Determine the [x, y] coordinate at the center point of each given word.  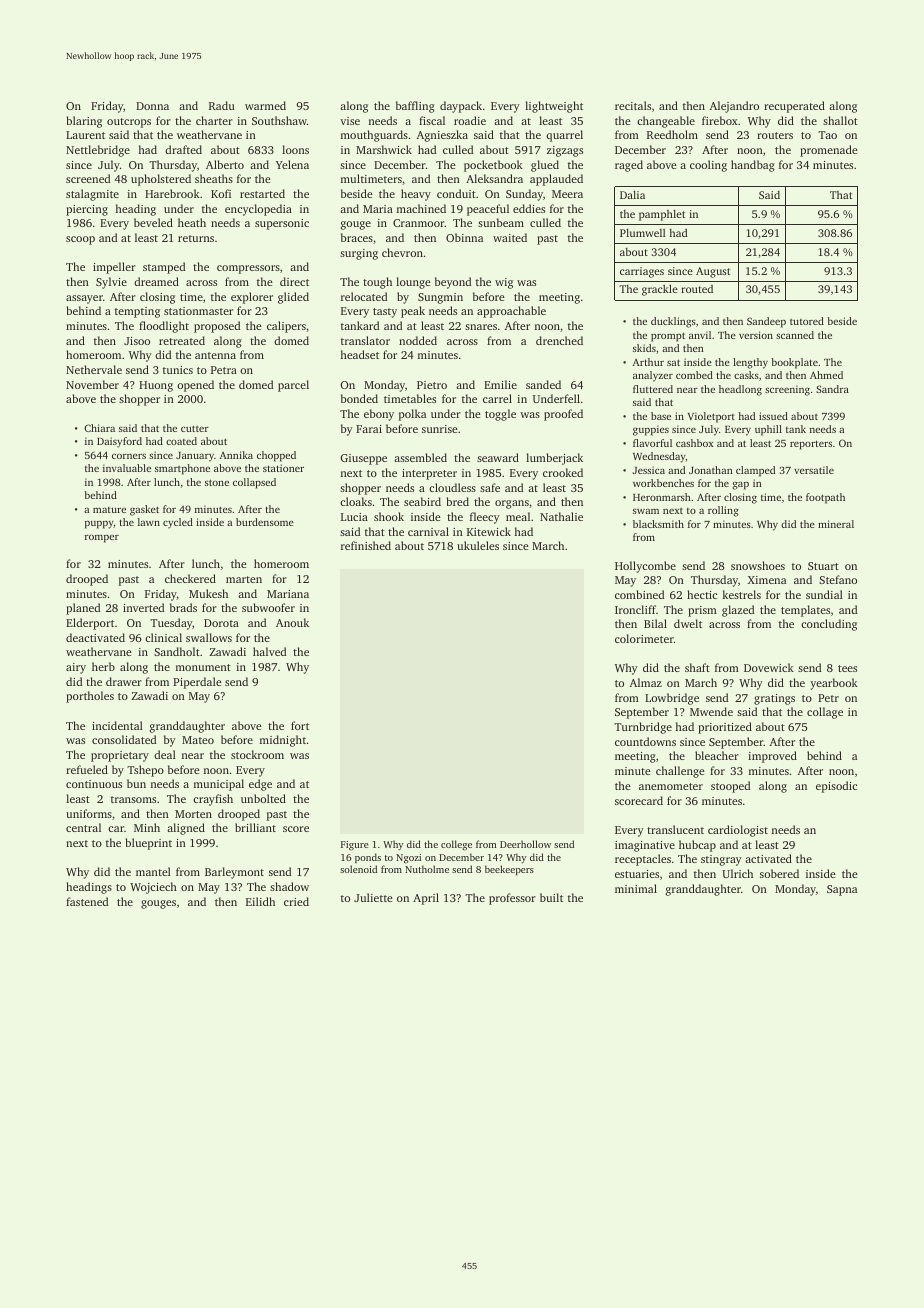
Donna [152, 106]
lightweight [554, 107]
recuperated [794, 107]
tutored [807, 321]
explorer [252, 298]
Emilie [500, 384]
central [83, 827]
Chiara [99, 428]
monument [203, 667]
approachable [511, 312]
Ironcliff [635, 609]
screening [787, 390]
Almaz [646, 682]
